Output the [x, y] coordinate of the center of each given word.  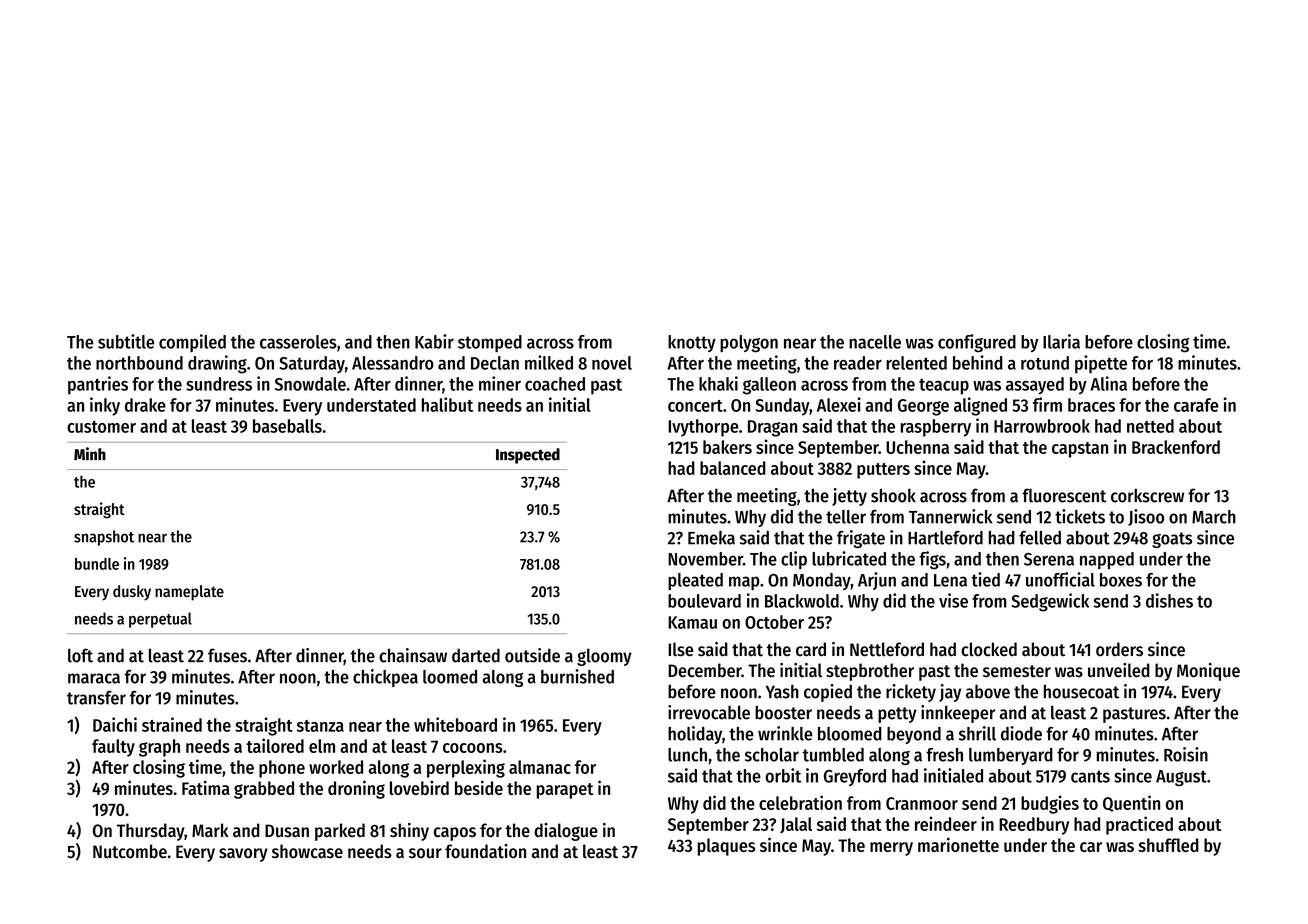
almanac [540, 767]
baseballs [287, 426]
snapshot [104, 538]
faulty [113, 748]
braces [1091, 405]
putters [883, 471]
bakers [727, 447]
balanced [733, 468]
